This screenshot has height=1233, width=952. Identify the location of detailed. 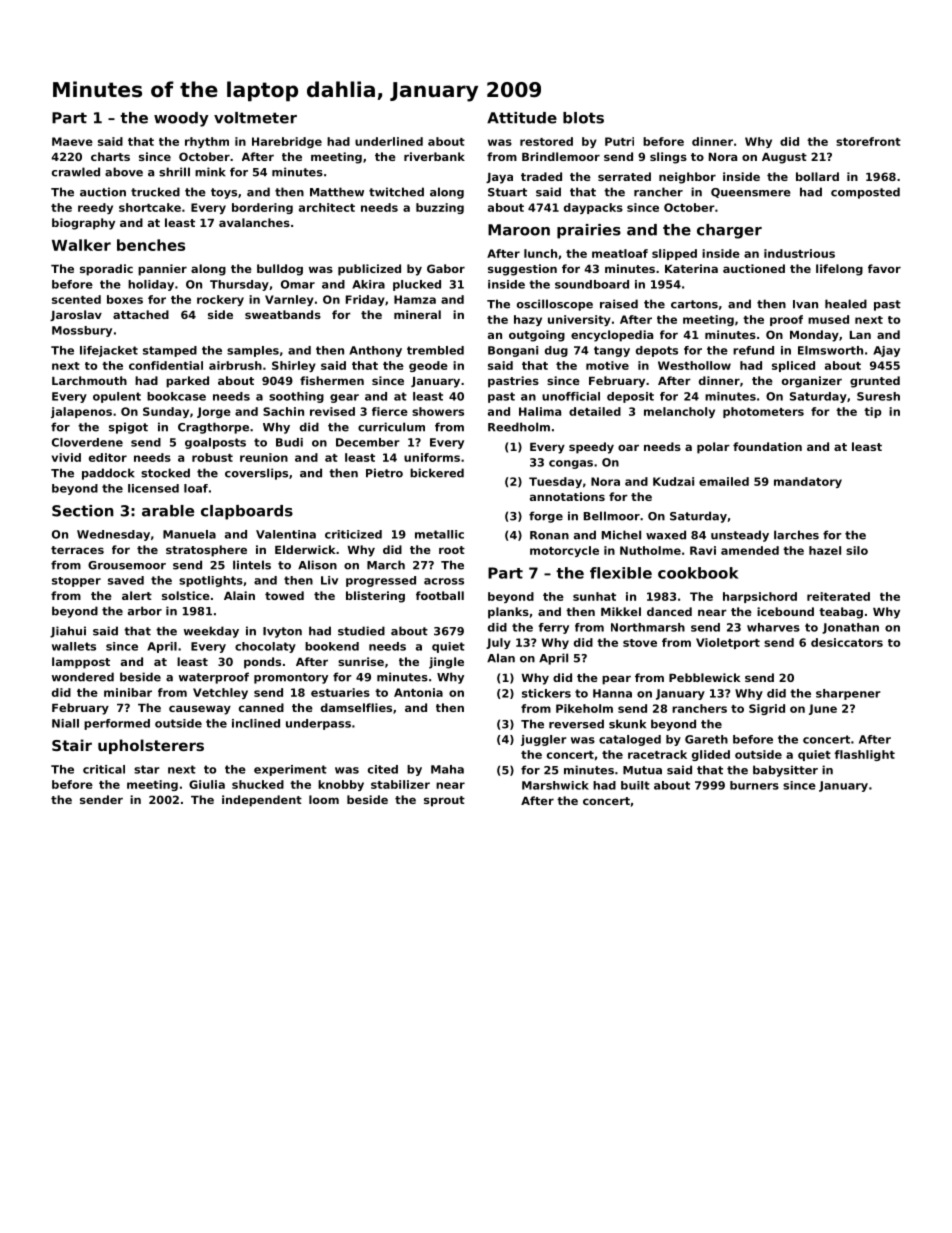
(595, 411).
